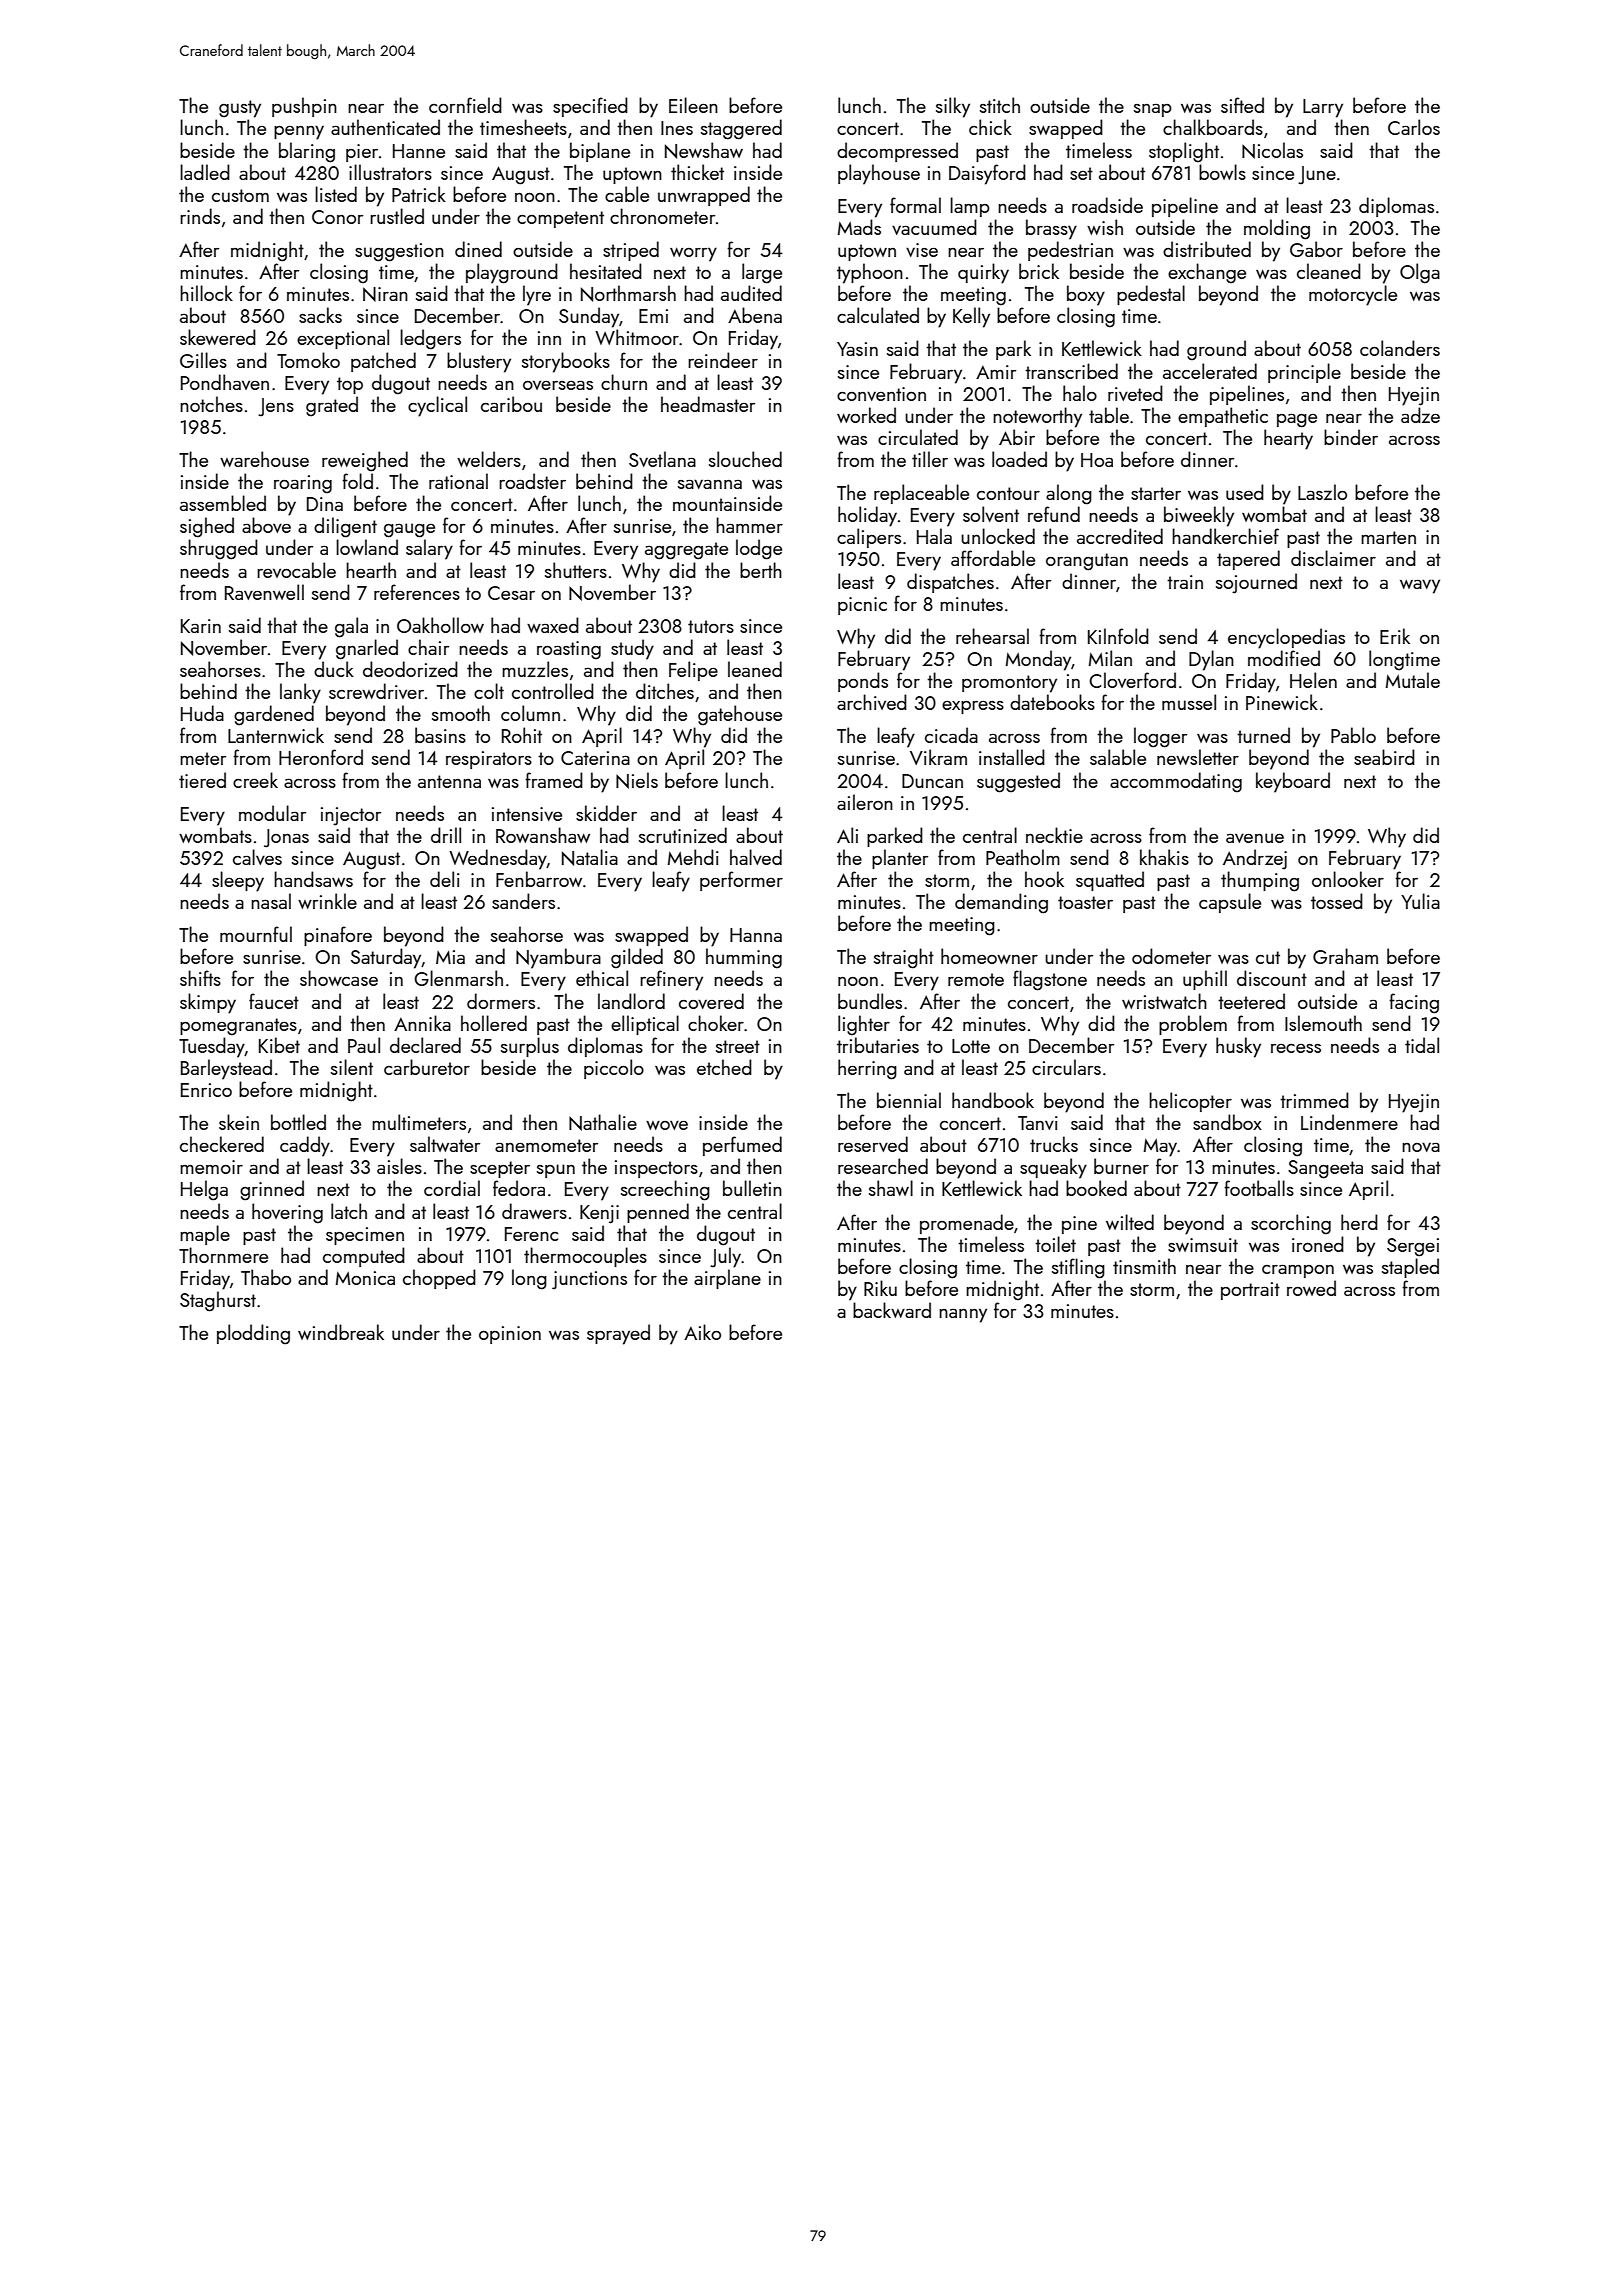  I want to click on windbreak, so click(341, 1332).
